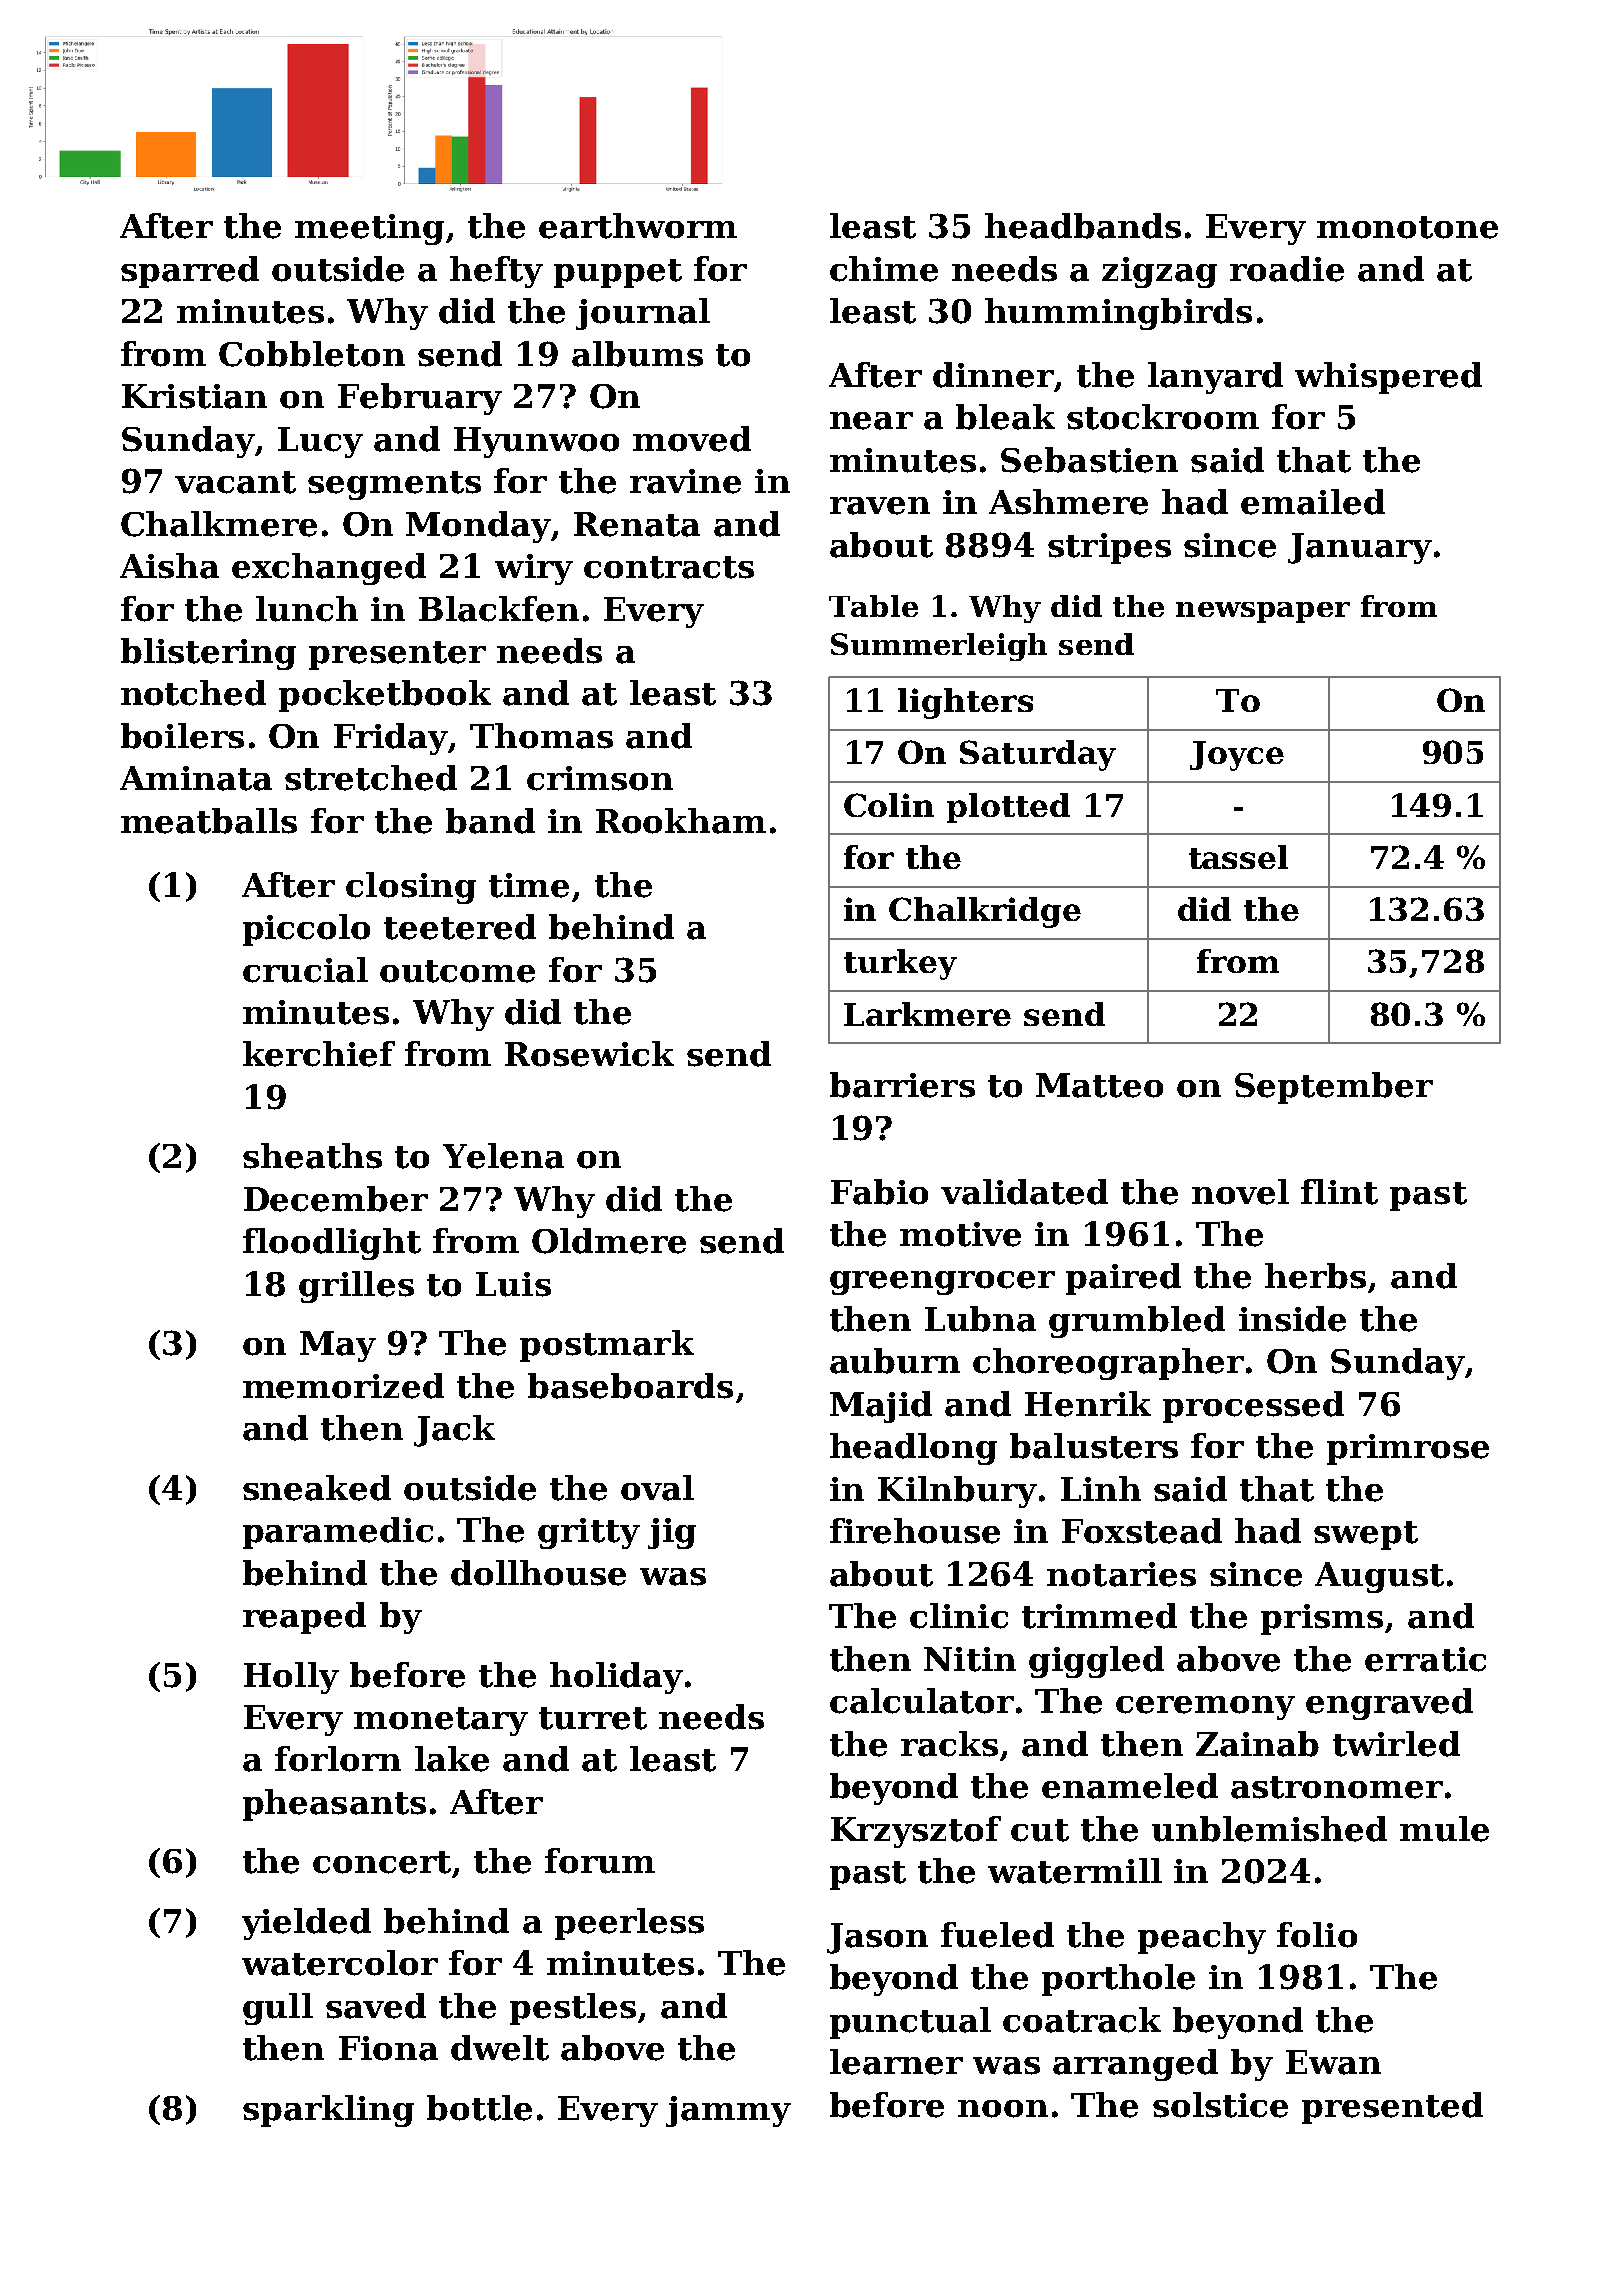 Image resolution: width=1620 pixels, height=2292 pixels. Describe the element at coordinates (1142, 1531) in the document. I see `Foxstead` at that location.
